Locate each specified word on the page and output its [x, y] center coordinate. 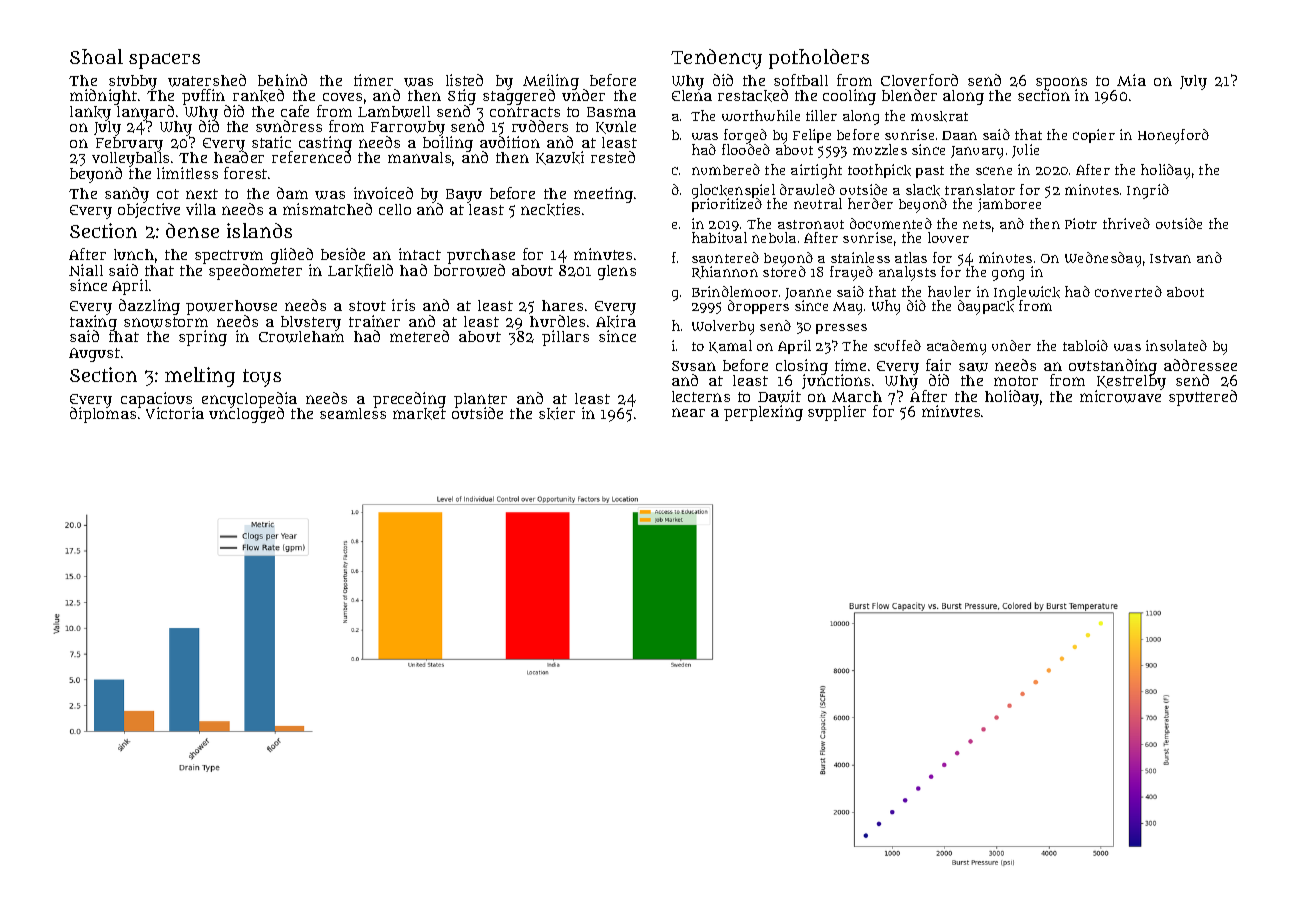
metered [419, 336]
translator [980, 189]
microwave [1120, 397]
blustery [311, 323]
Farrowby [408, 129]
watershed [207, 80]
